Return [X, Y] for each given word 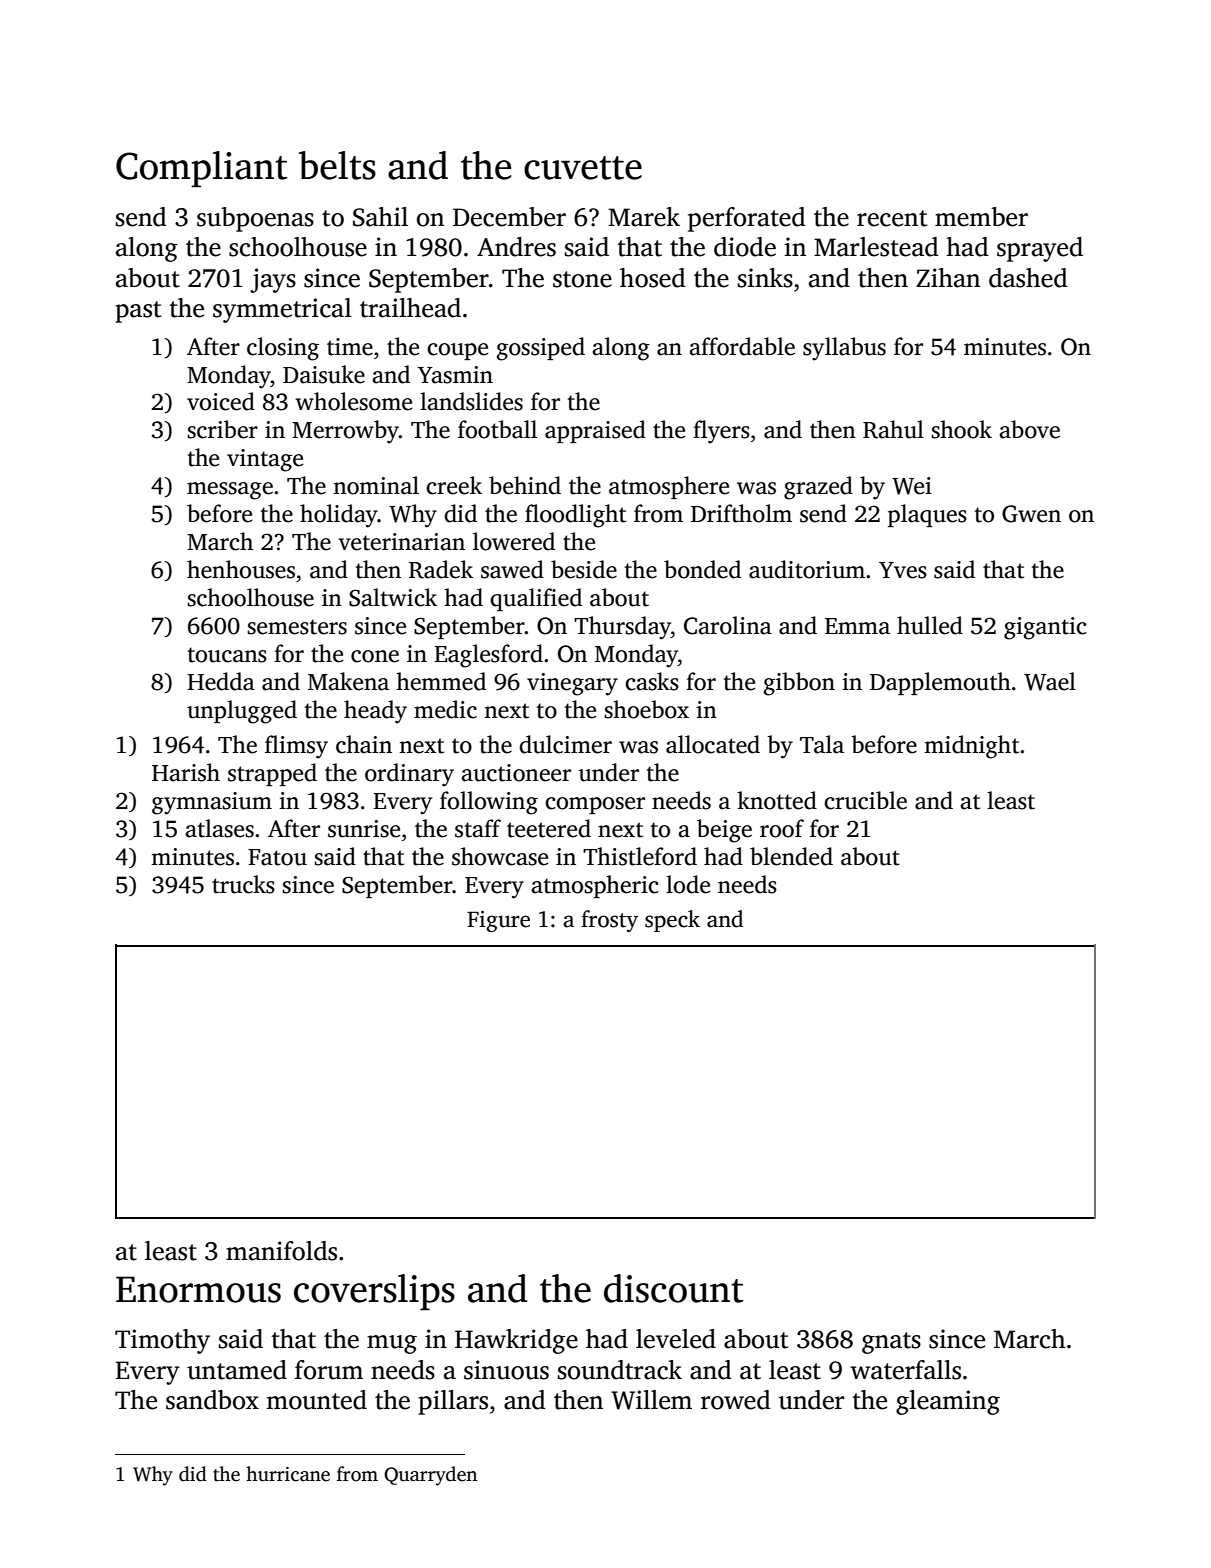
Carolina [728, 625]
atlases [220, 828]
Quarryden [430, 1476]
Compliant [202, 169]
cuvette [583, 168]
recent [892, 218]
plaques [927, 515]
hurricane [288, 1474]
